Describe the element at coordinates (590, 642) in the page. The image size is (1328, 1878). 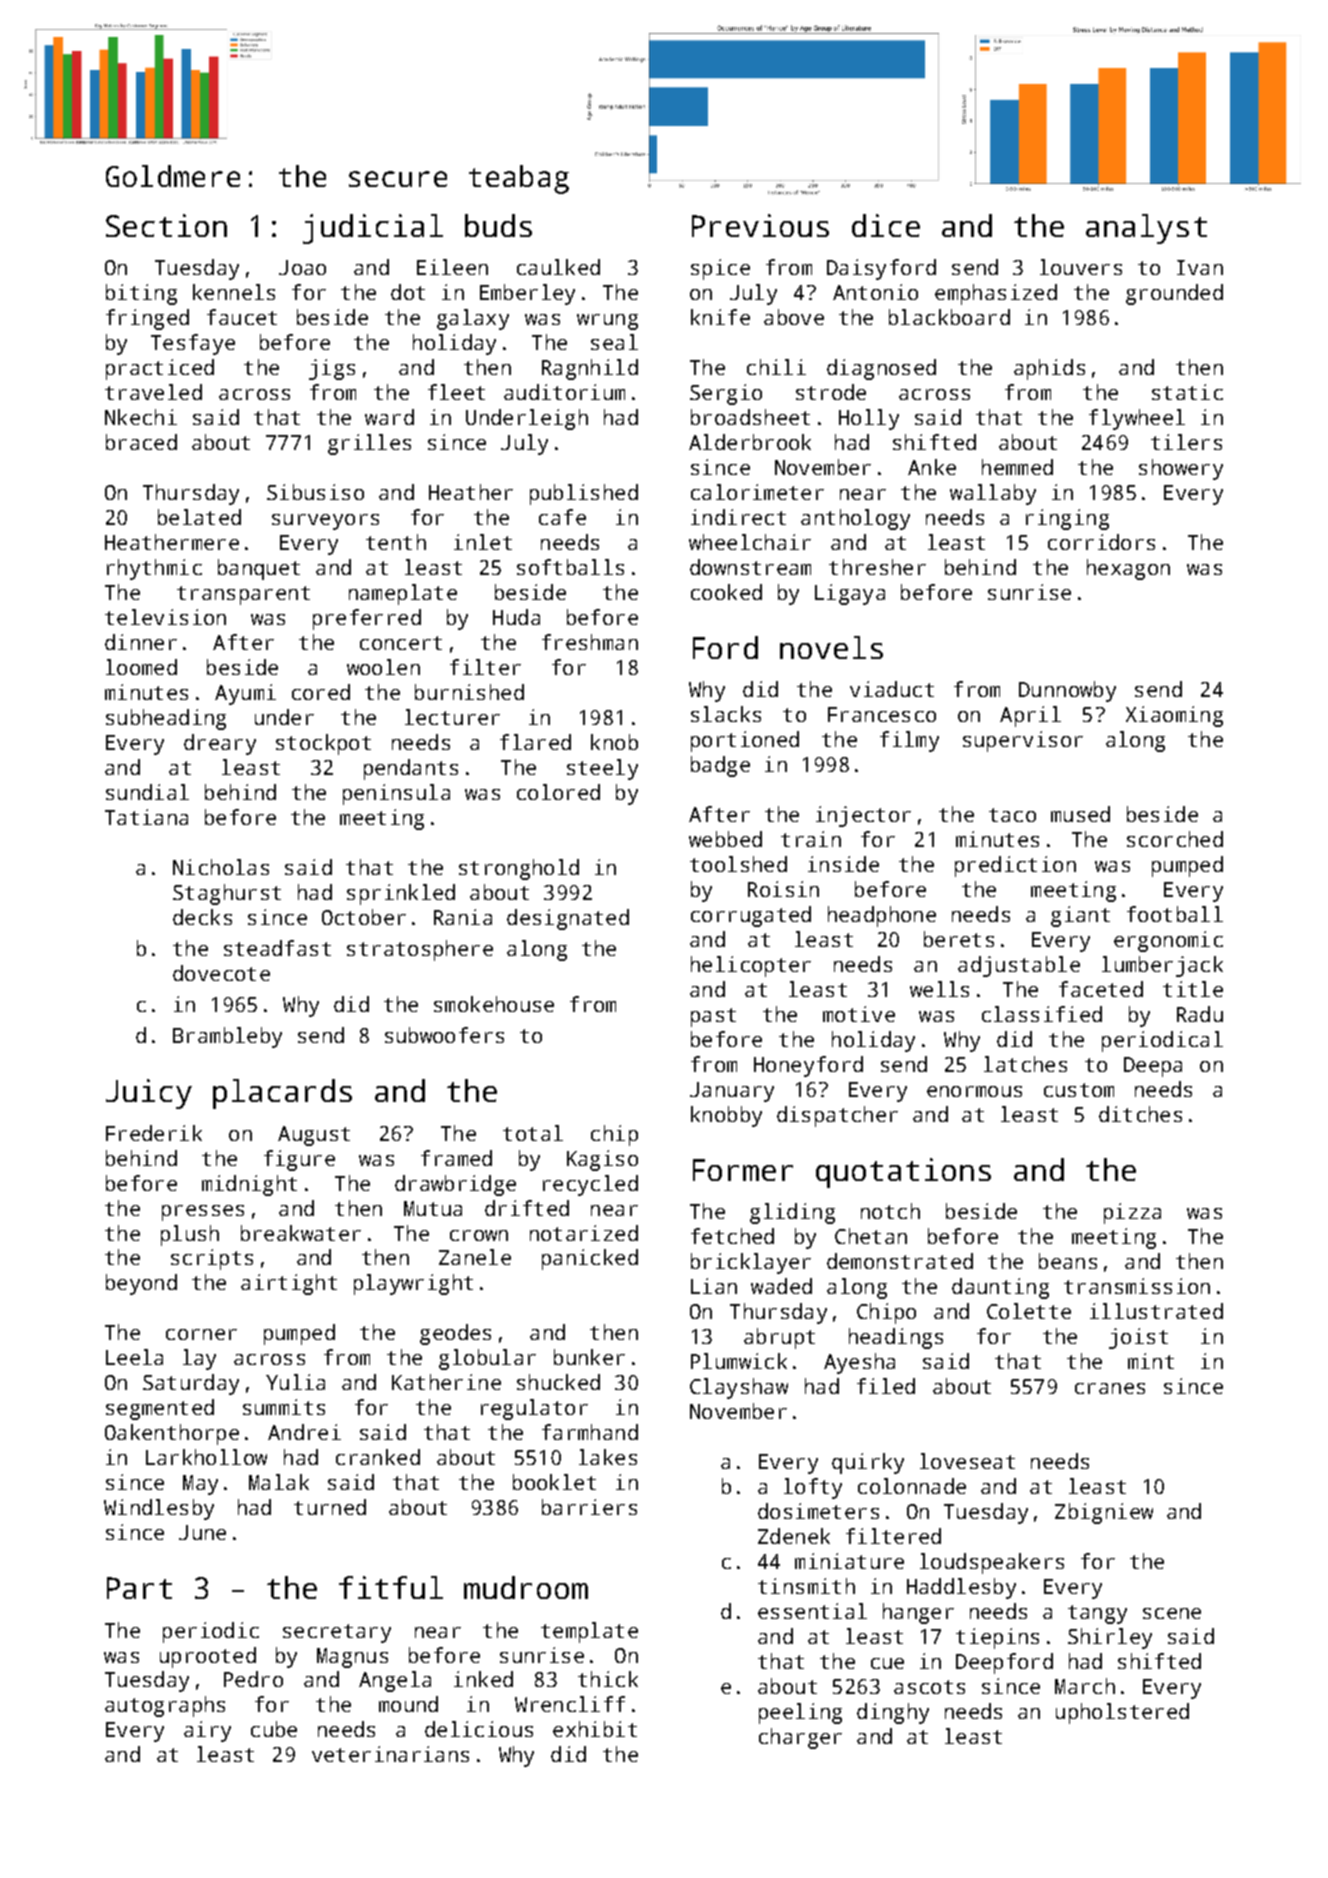
I see `freshman` at that location.
